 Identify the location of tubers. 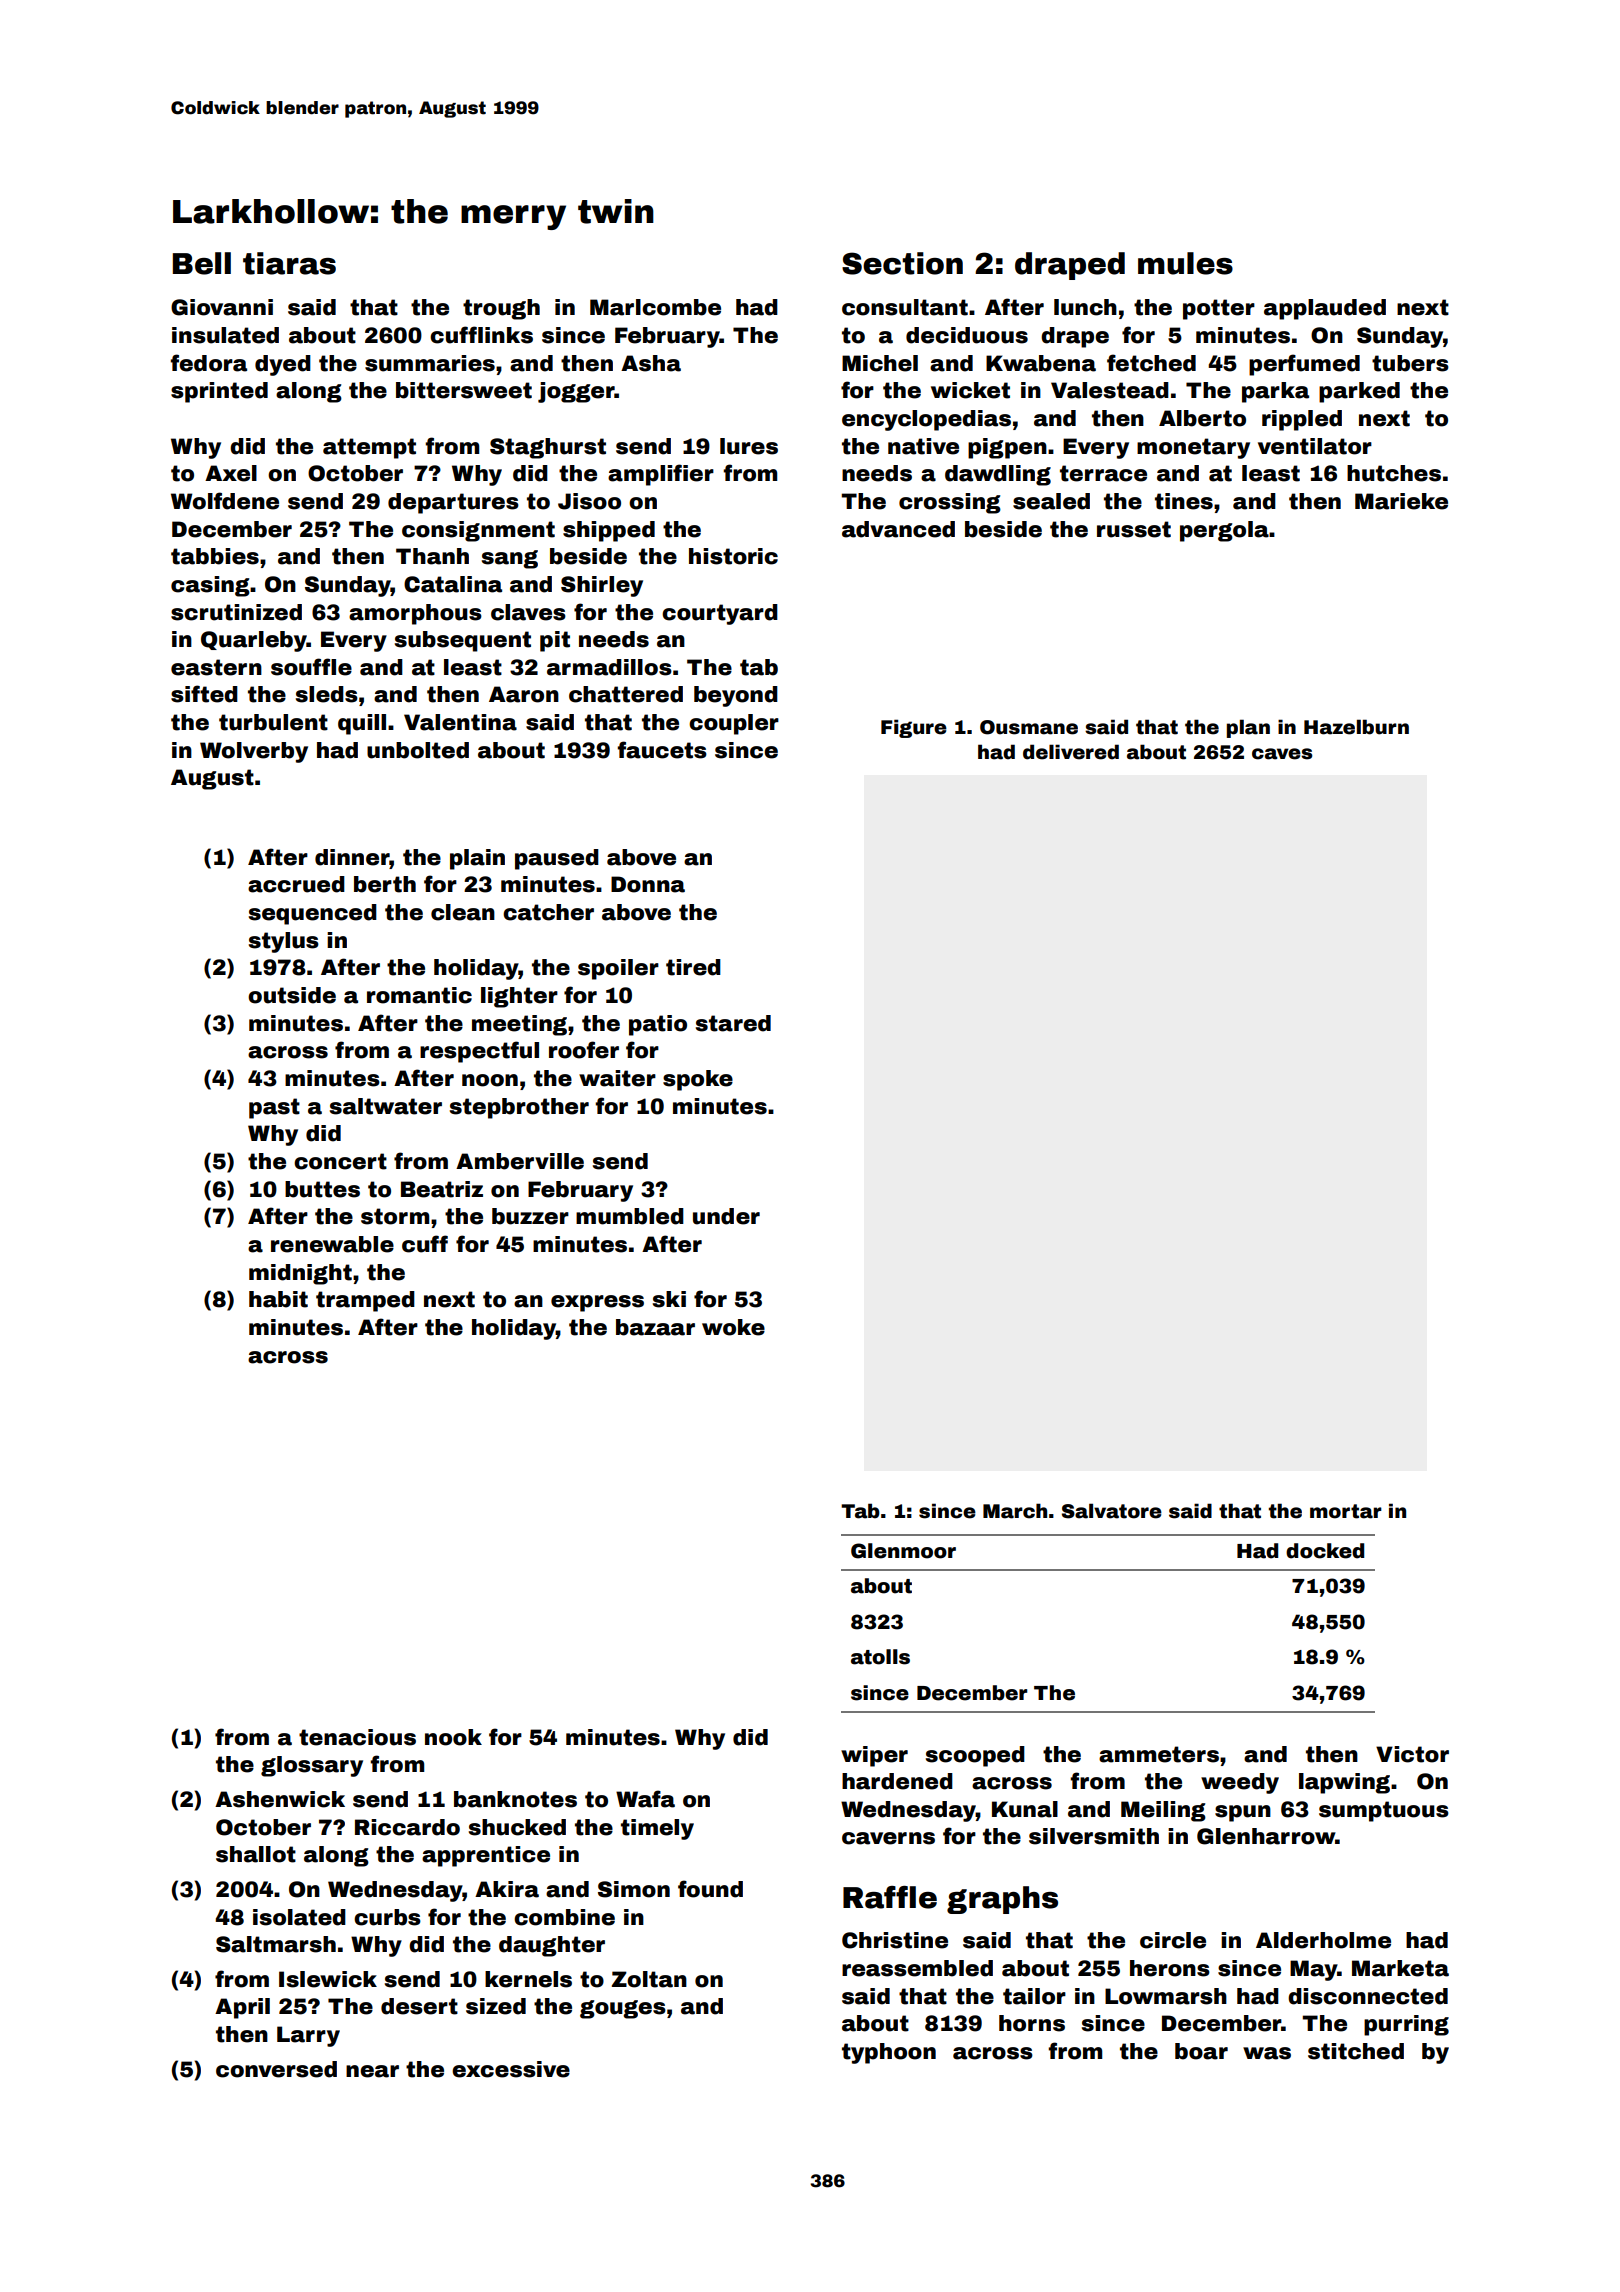
(1410, 363).
